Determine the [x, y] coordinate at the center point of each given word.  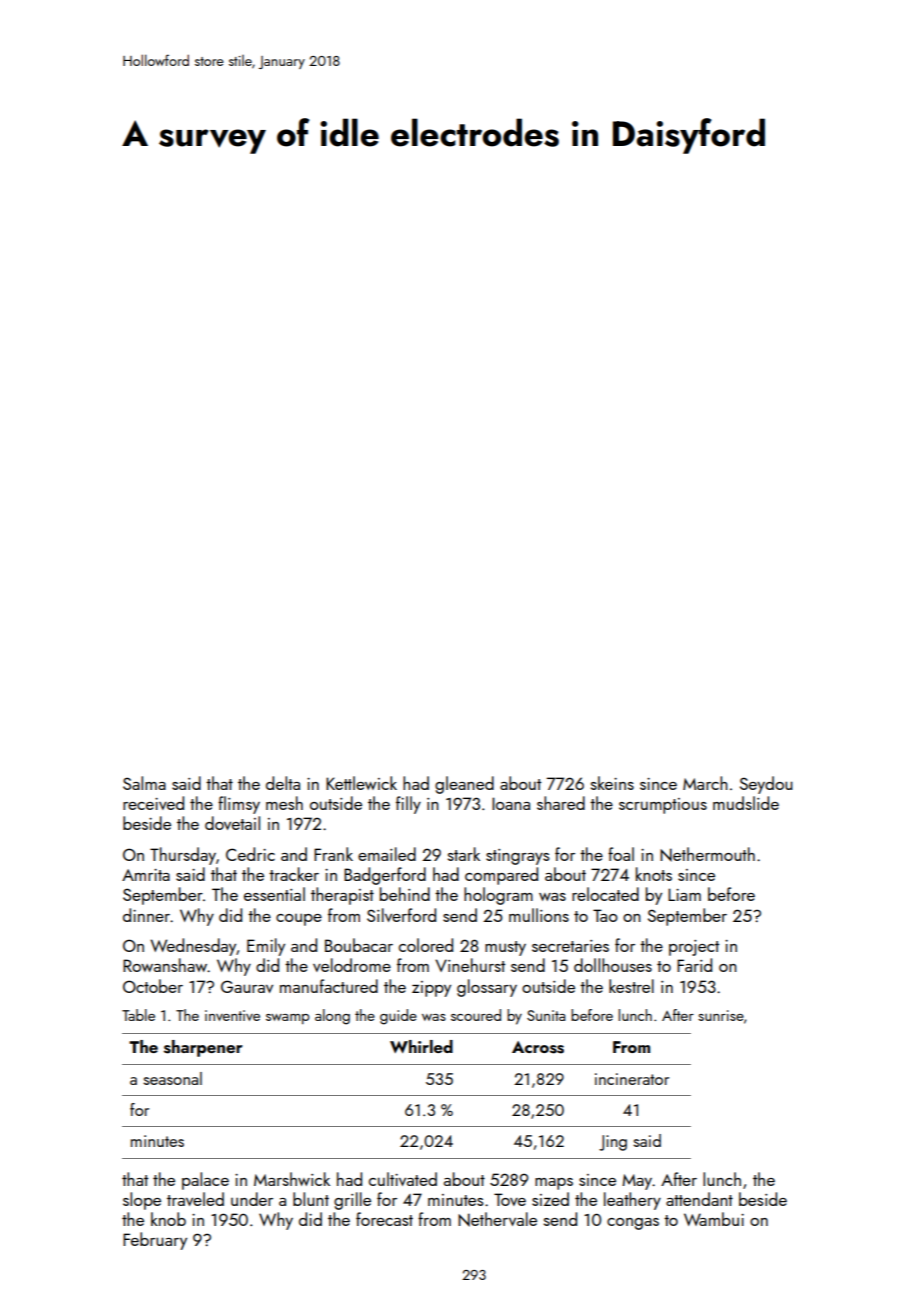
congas [633, 1224]
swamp [288, 1019]
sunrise [721, 1015]
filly [408, 805]
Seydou [766, 785]
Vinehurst [470, 965]
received [153, 803]
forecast [384, 1219]
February [155, 1241]
